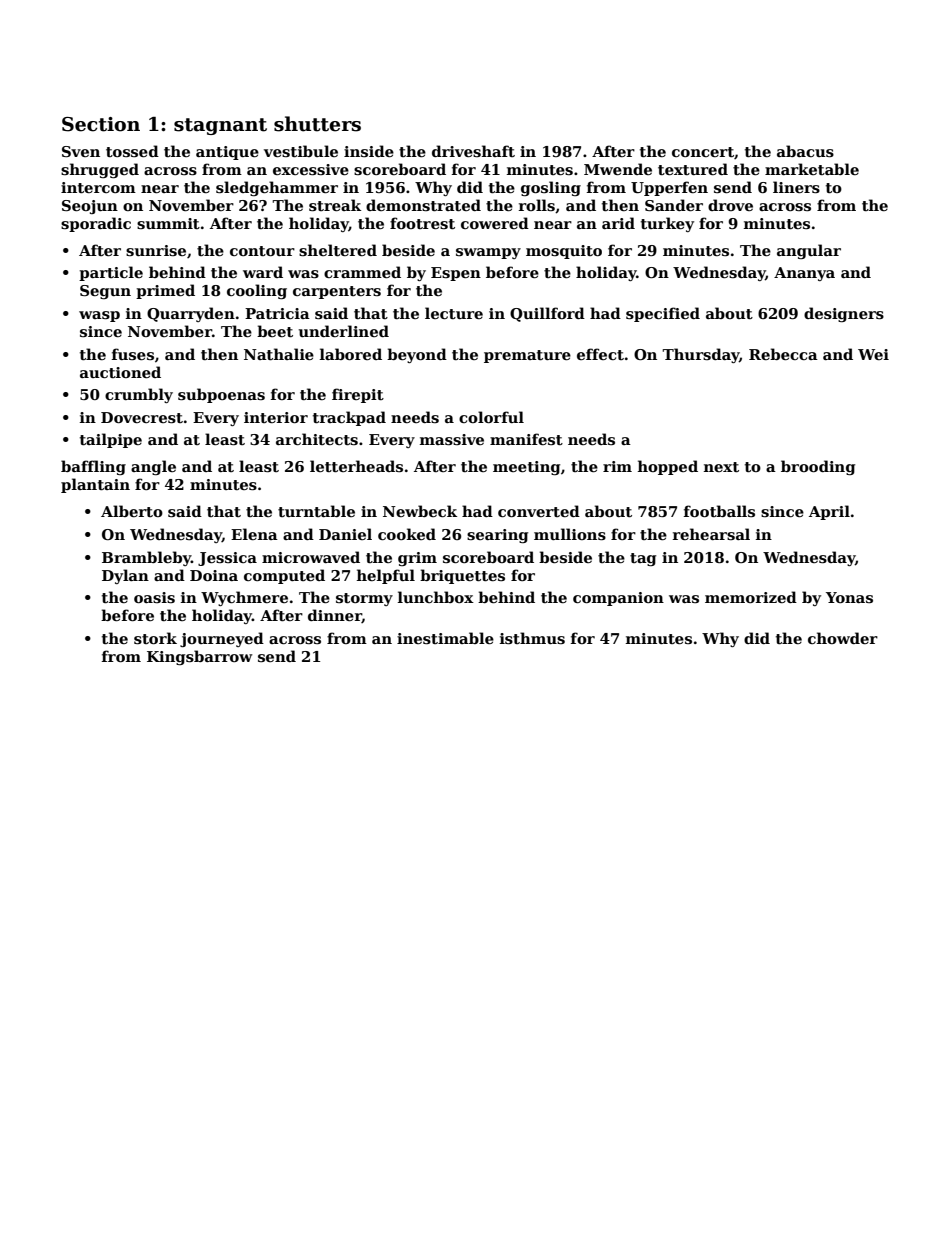  Describe the element at coordinates (473, 151) in the document. I see `driveshaft` at that location.
